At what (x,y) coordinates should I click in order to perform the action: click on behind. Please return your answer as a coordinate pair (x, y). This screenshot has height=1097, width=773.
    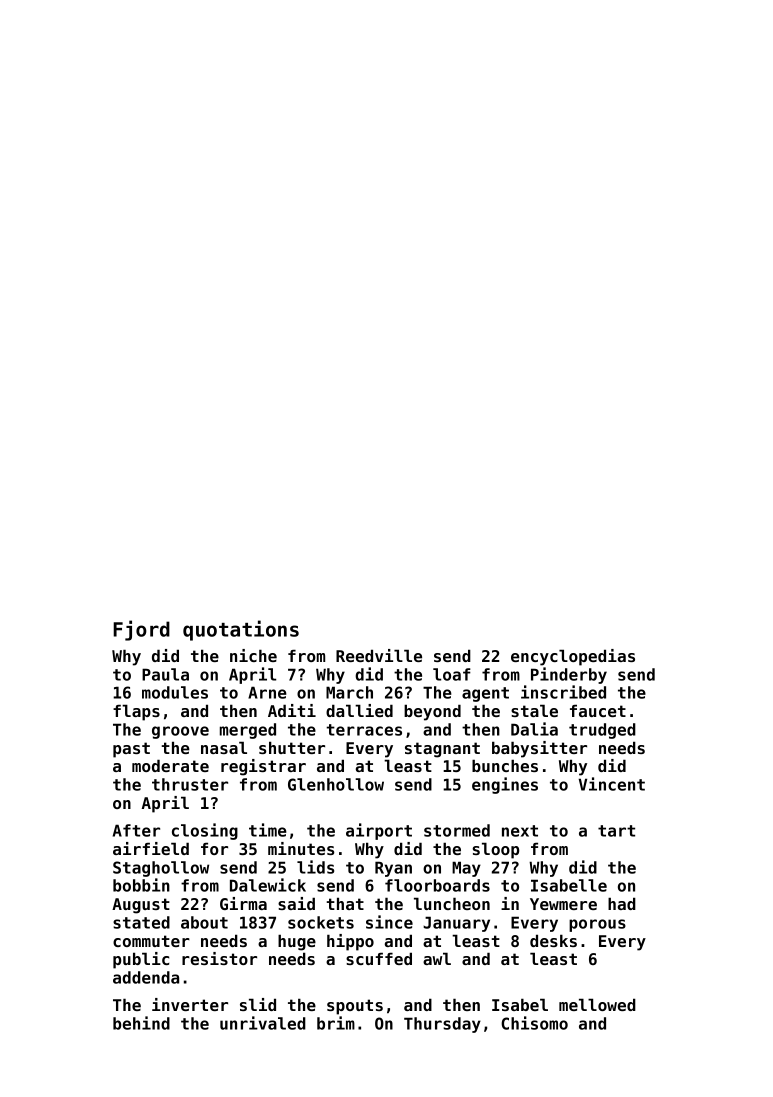
    Looking at the image, I should click on (141, 1023).
